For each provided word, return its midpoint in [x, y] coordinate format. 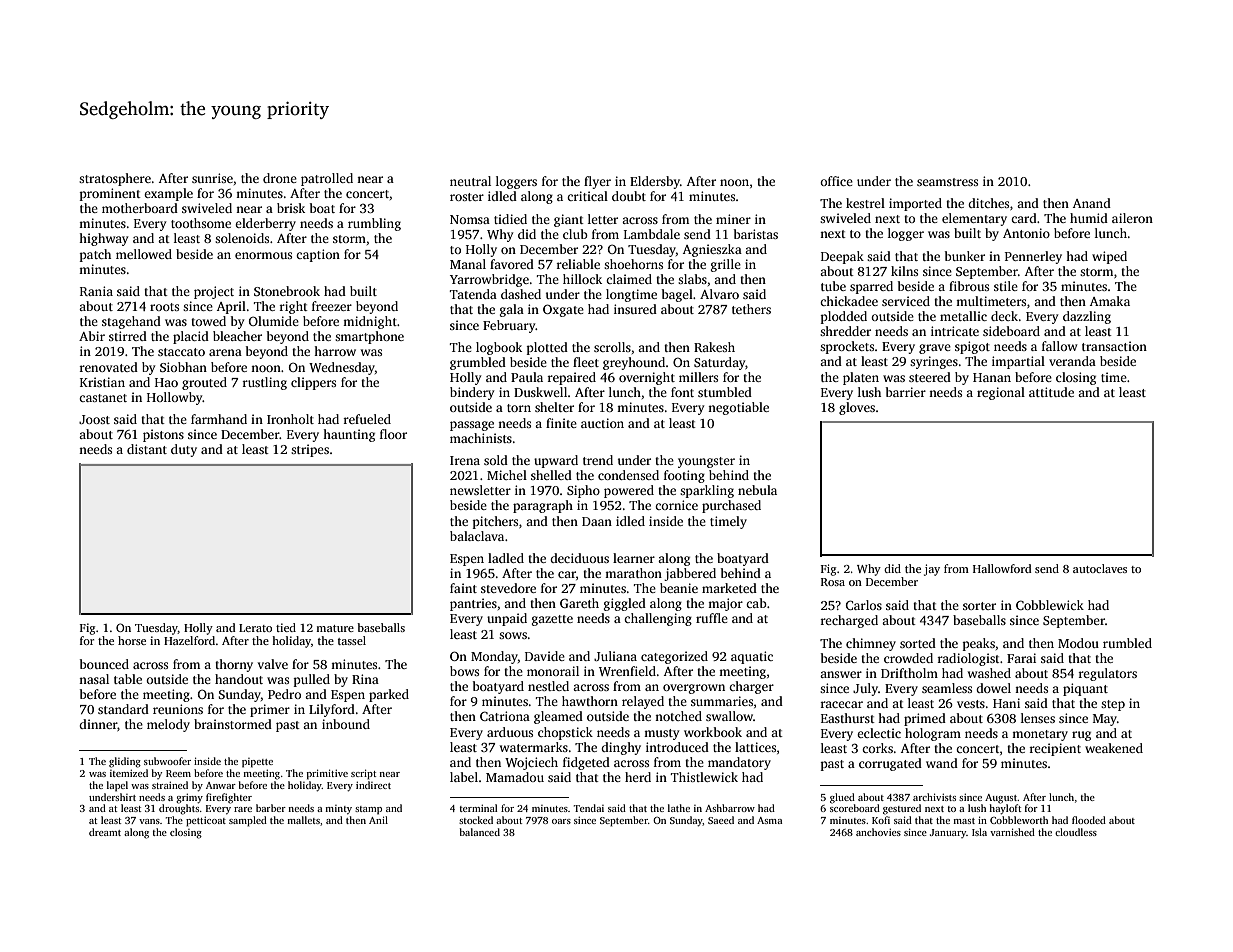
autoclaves [1100, 568]
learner [634, 558]
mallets [303, 820]
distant [147, 449]
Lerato [255, 628]
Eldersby [655, 182]
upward [556, 461]
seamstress [947, 182]
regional [1001, 393]
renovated [109, 367]
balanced [480, 832]
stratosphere [115, 179]
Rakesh [714, 347]
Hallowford [1002, 568]
